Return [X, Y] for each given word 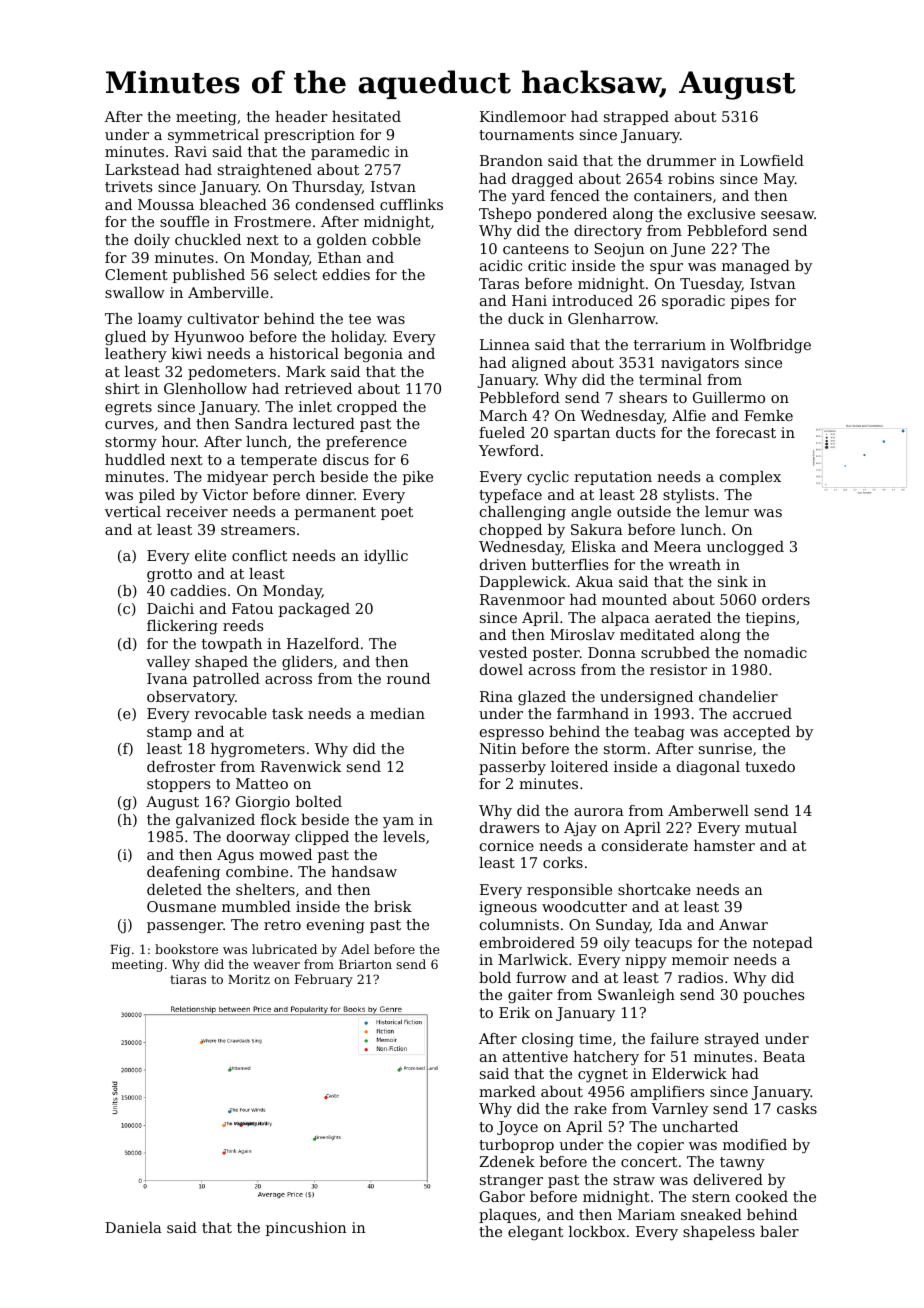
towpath [232, 645]
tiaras [188, 979]
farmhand [593, 713]
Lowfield [772, 160]
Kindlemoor [523, 116]
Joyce [517, 1128]
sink [733, 581]
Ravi [191, 151]
